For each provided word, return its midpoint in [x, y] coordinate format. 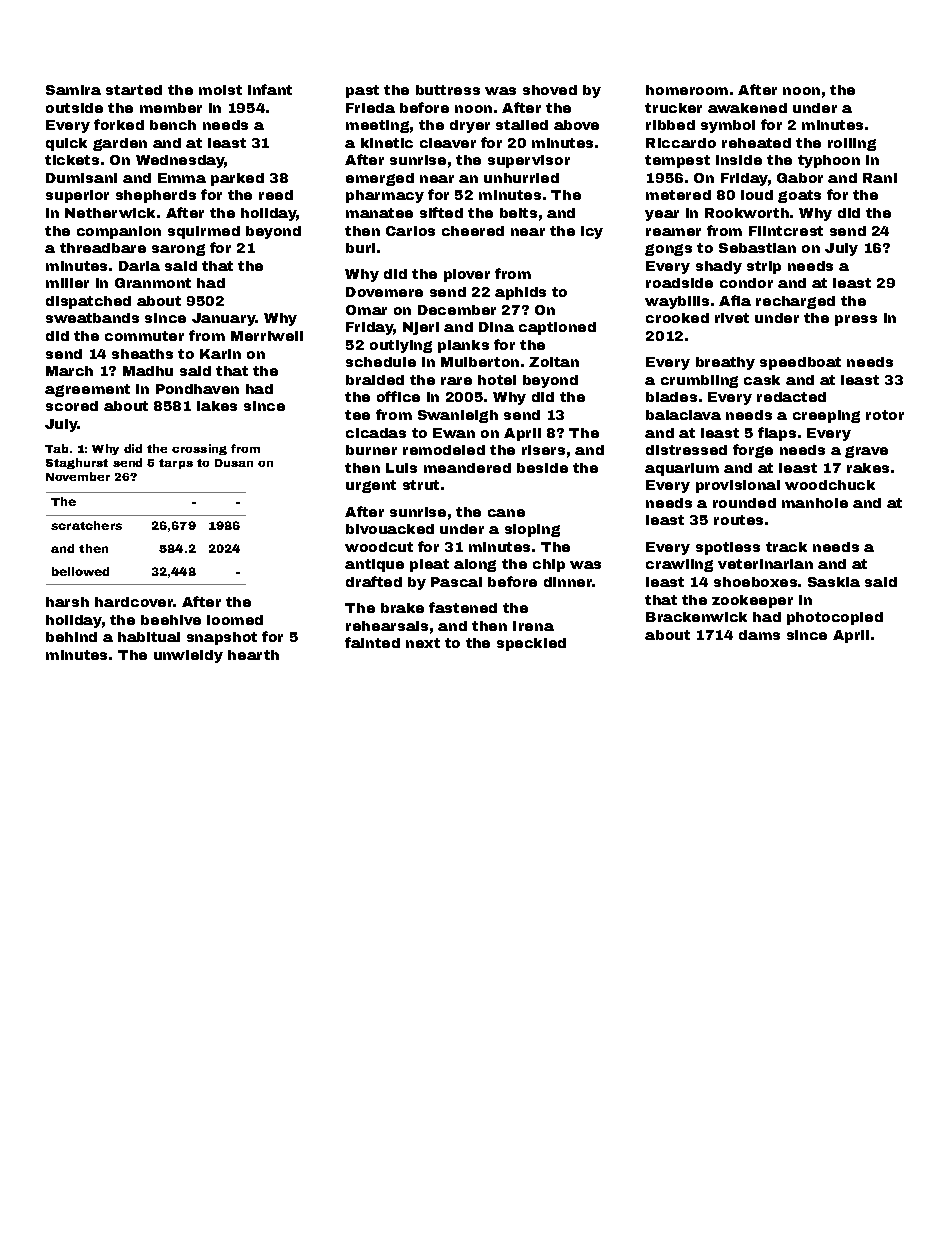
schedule [381, 362]
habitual [149, 637]
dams [759, 635]
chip [549, 565]
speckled [531, 644]
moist [220, 90]
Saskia [834, 582]
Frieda [370, 108]
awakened [747, 108]
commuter [144, 336]
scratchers [86, 525]
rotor [885, 415]
